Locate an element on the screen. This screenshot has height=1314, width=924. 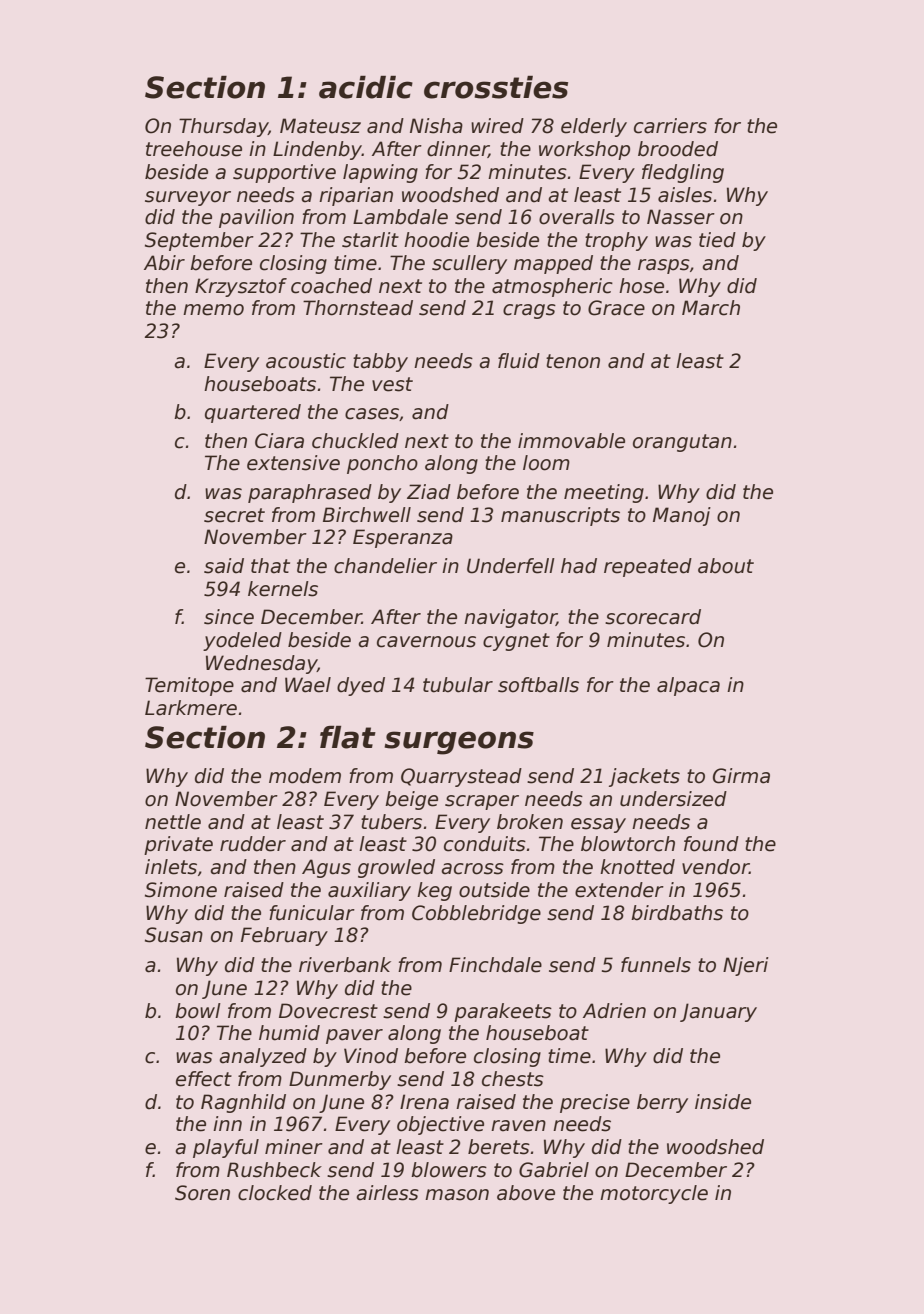
nettle is located at coordinates (173, 822).
